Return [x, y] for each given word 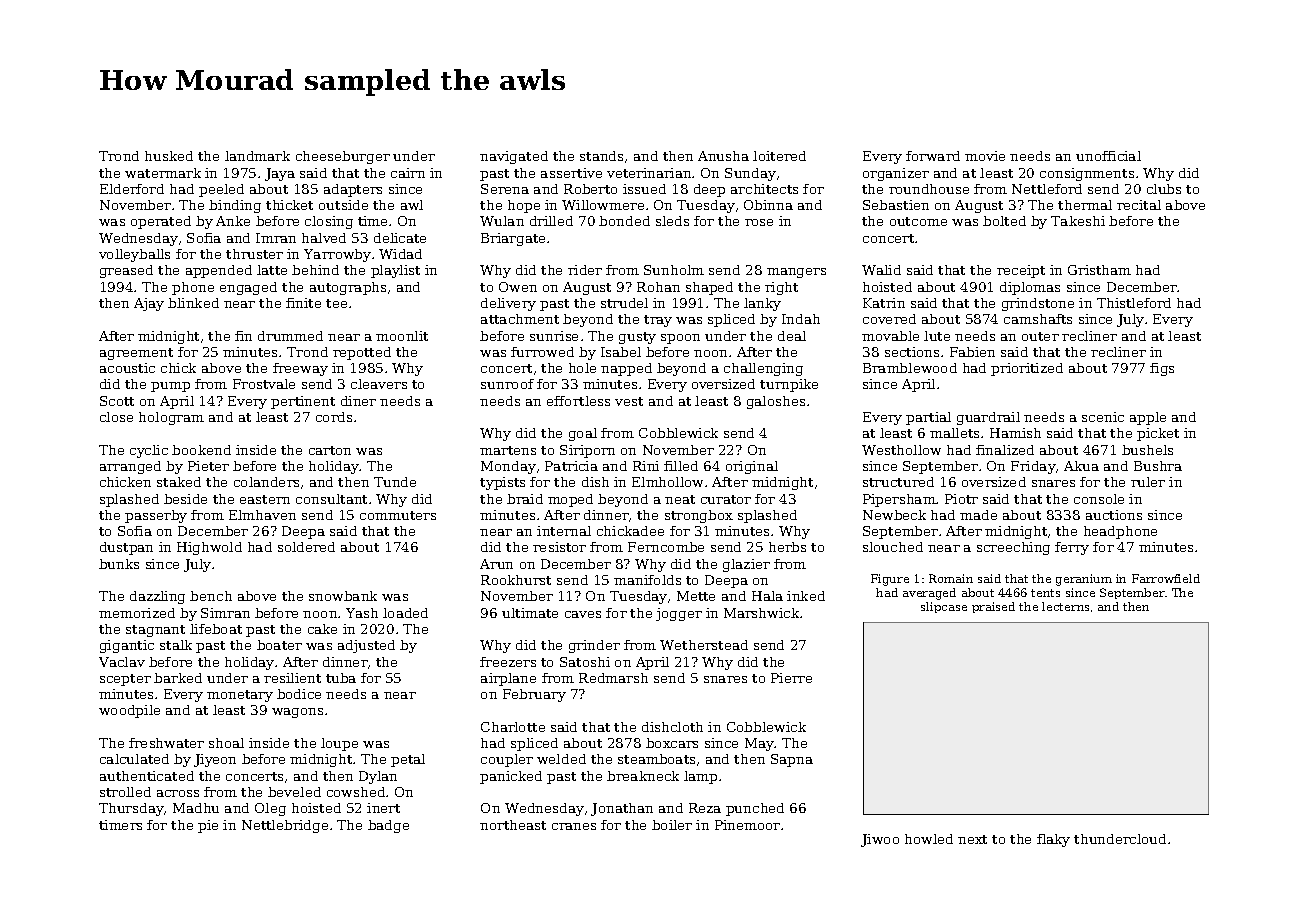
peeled [221, 190]
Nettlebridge [285, 826]
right [781, 288]
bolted [1004, 221]
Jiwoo [880, 840]
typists [502, 483]
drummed [290, 336]
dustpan [126, 548]
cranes [574, 826]
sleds [672, 221]
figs [1162, 369]
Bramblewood [910, 368]
